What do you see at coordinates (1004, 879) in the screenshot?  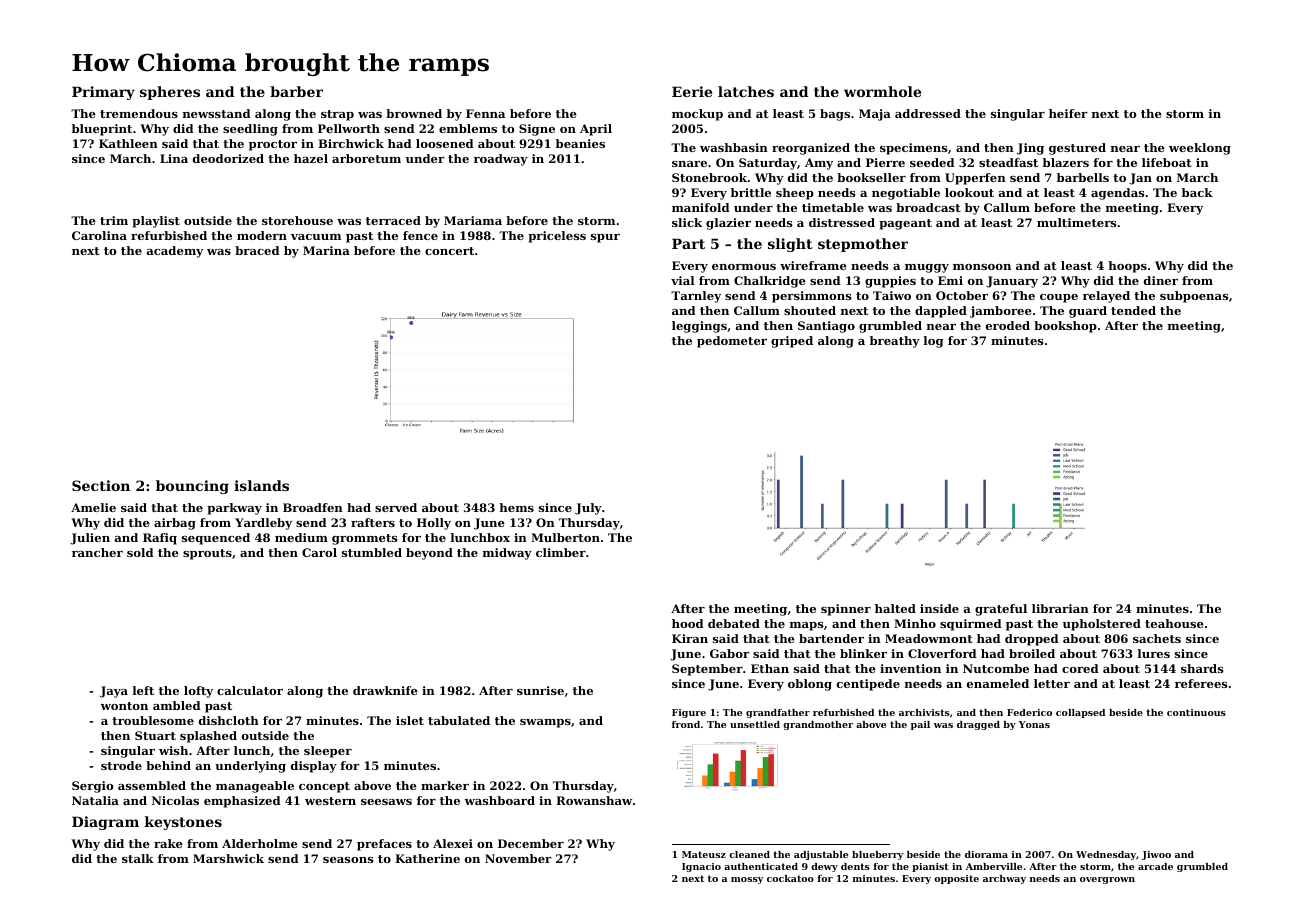 I see `archway` at bounding box center [1004, 879].
